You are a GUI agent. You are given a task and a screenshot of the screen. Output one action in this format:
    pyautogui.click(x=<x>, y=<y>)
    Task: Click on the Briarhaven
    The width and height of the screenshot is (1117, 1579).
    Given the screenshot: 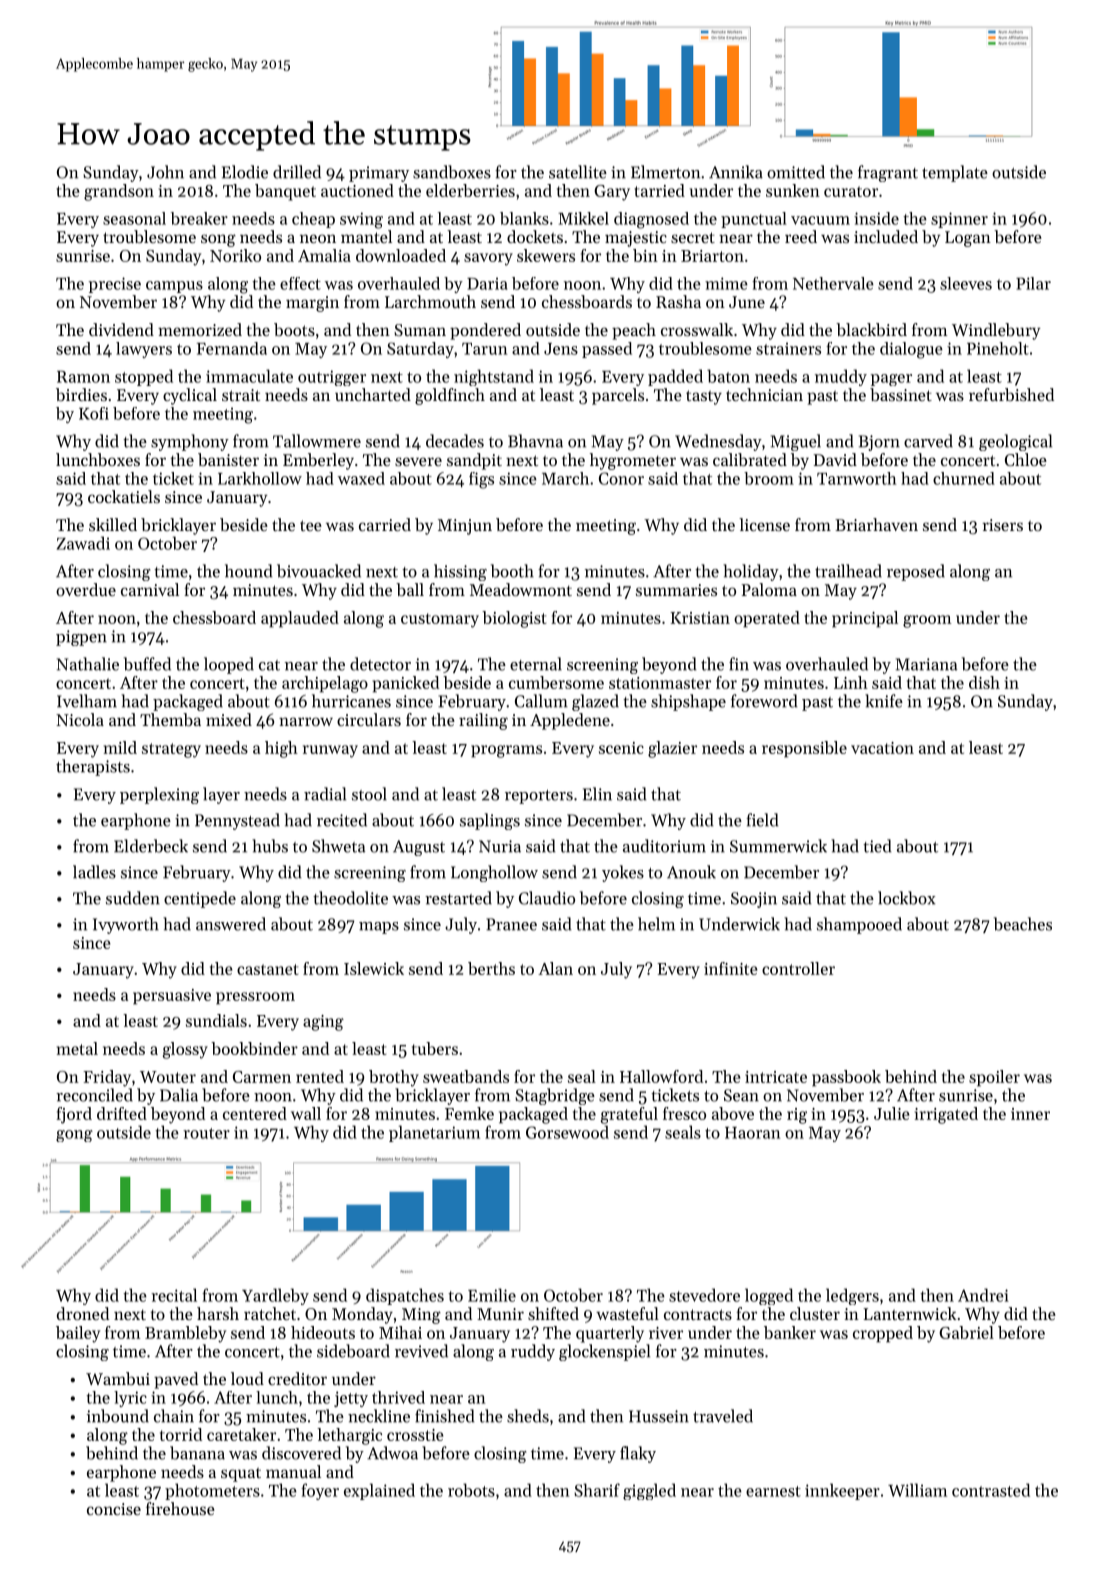 What is the action you would take?
    pyautogui.click(x=876, y=524)
